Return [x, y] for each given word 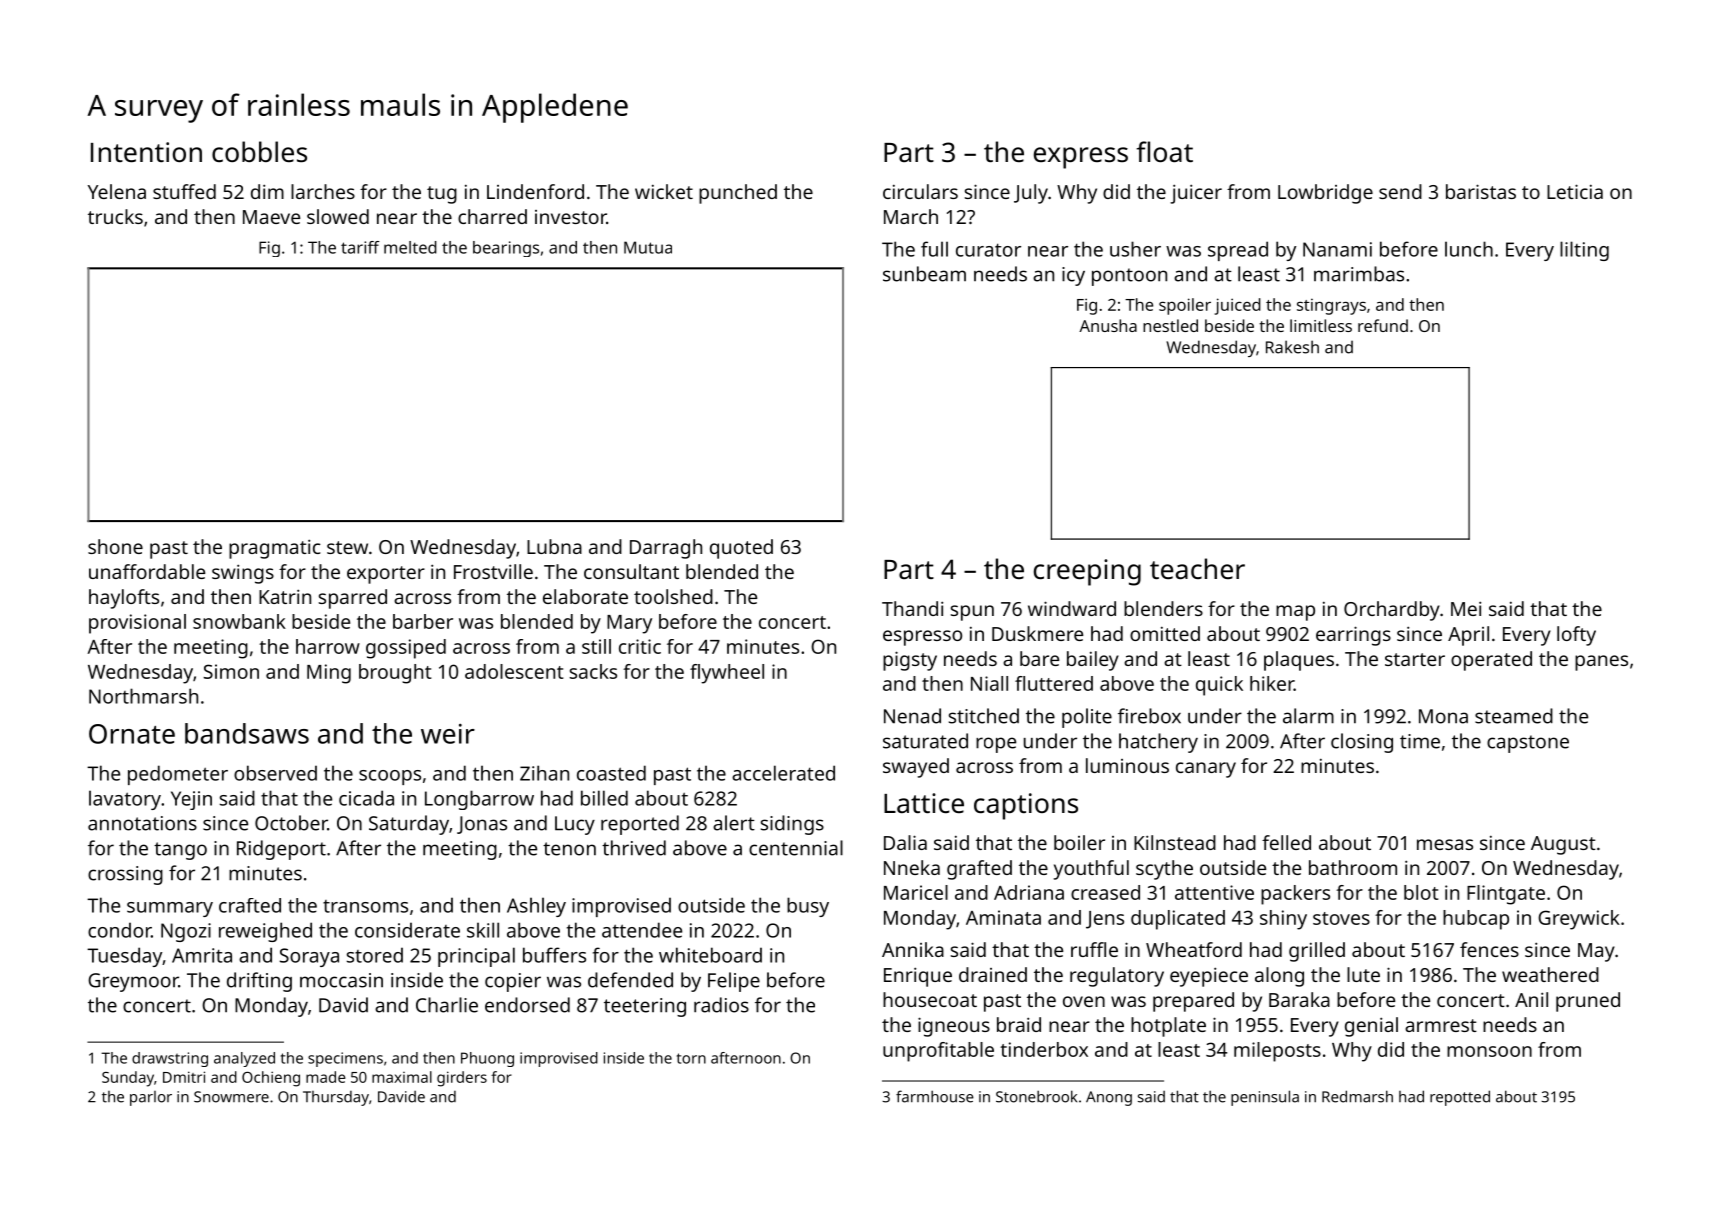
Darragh [666, 549]
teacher [1197, 568]
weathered [1550, 974]
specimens [345, 1059]
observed [275, 773]
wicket [664, 191]
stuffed [184, 191]
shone [115, 546]
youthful [1091, 870]
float [1165, 151]
